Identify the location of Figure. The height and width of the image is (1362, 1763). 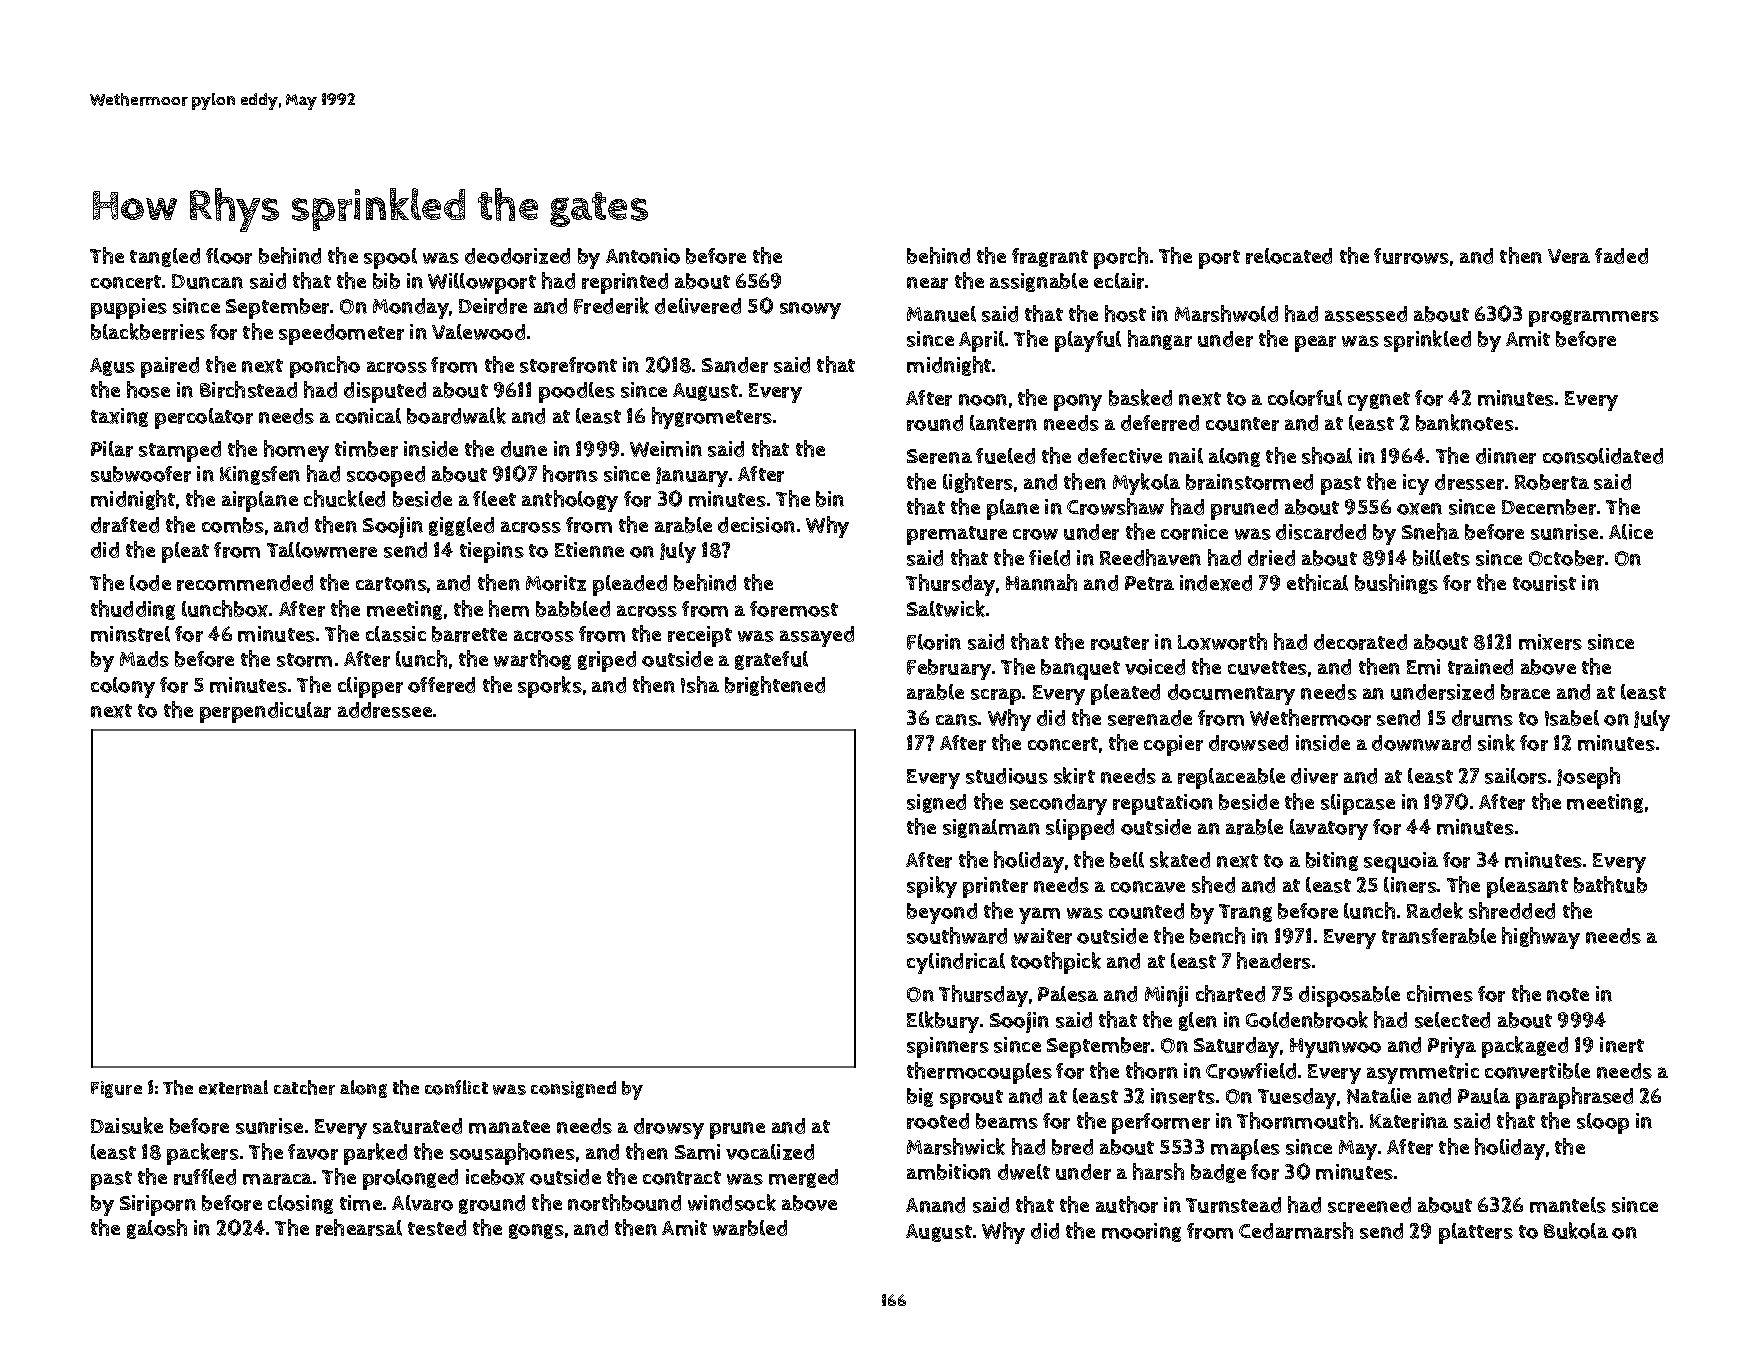
(116, 1089).
